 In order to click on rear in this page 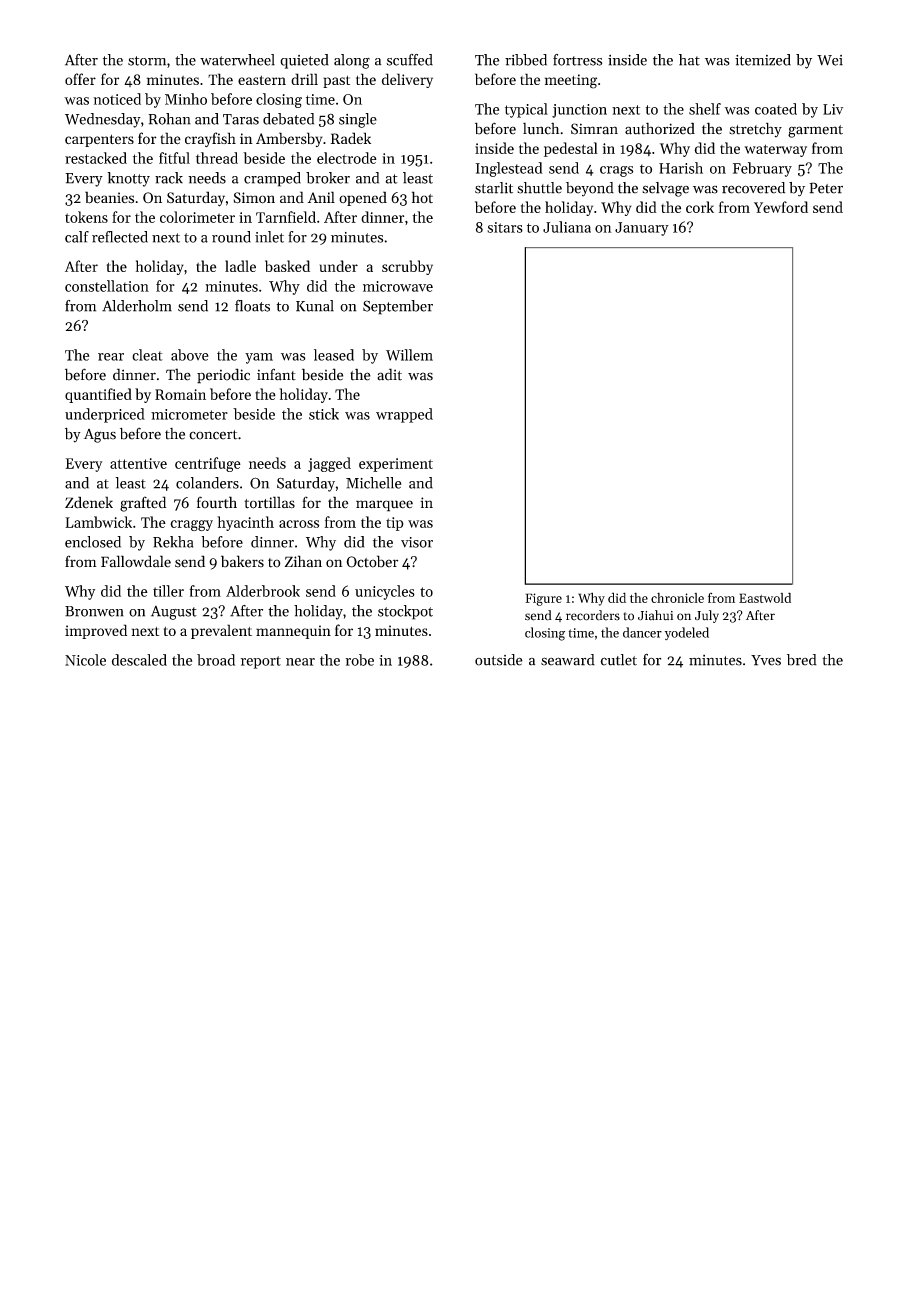, I will do `click(111, 357)`.
